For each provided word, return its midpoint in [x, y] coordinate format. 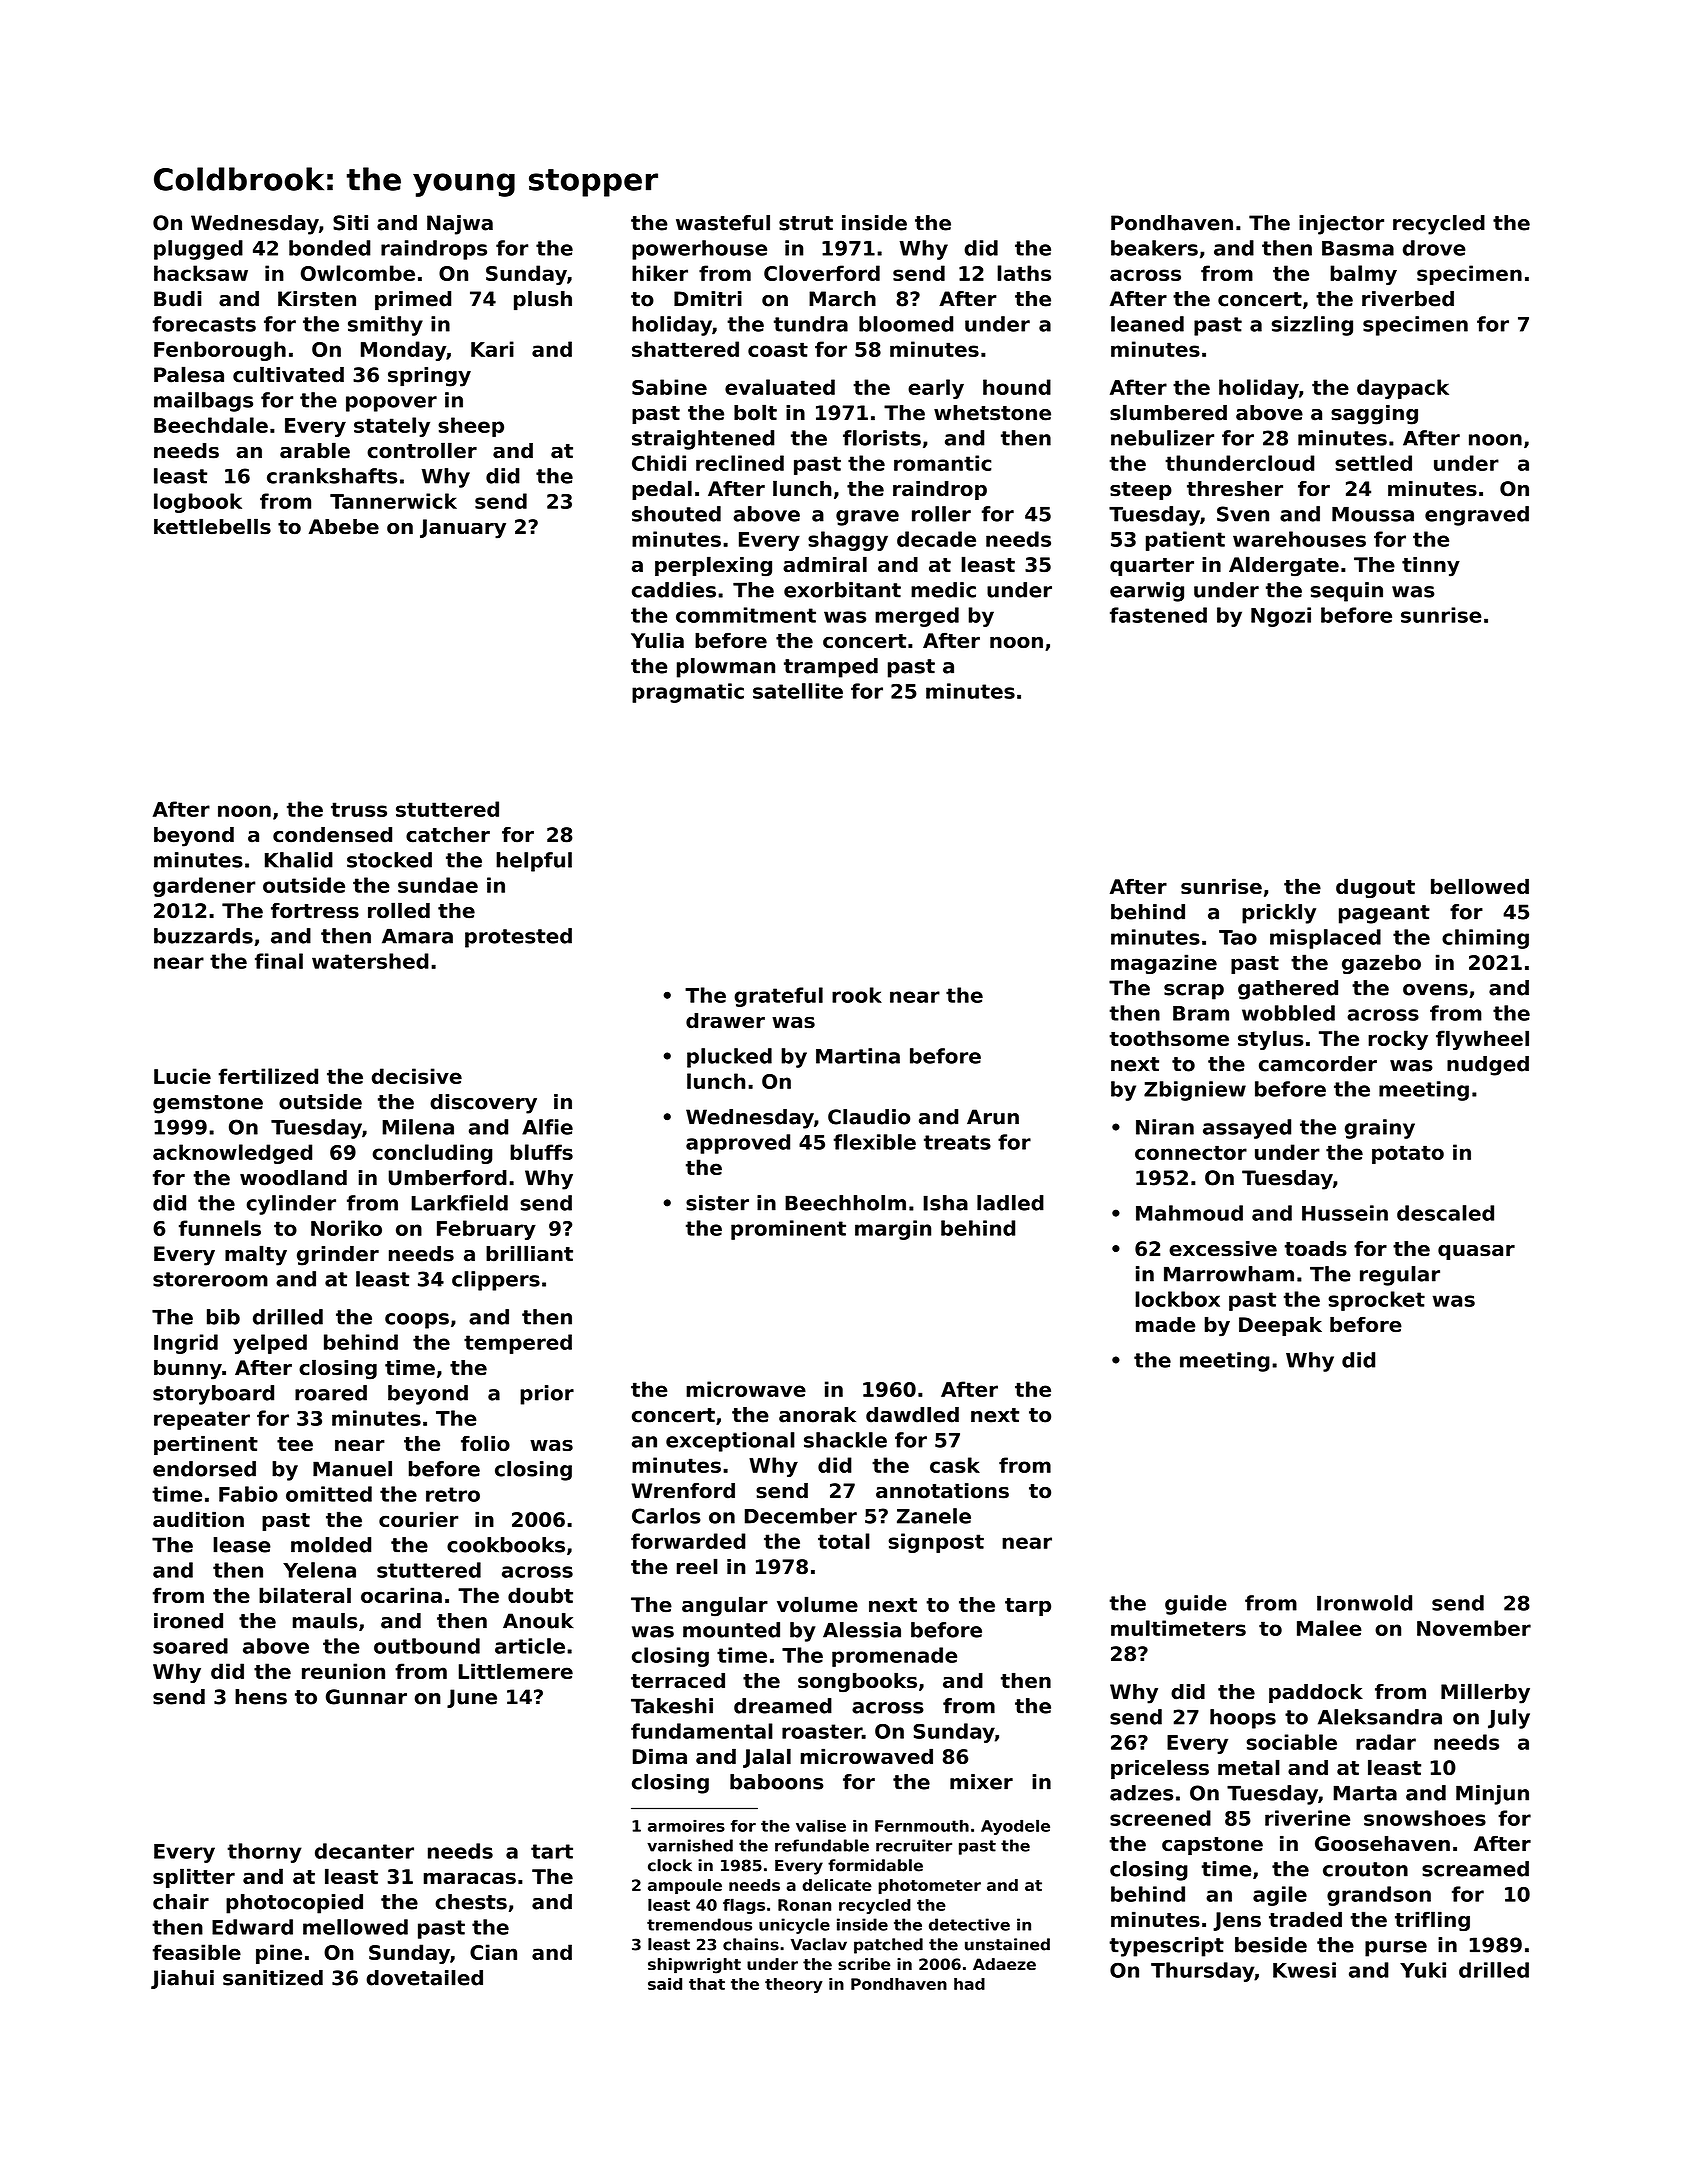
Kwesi [1304, 1970]
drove [1434, 248]
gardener [204, 887]
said [665, 1984]
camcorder [1318, 1064]
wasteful [723, 223]
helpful [534, 862]
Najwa [460, 225]
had [969, 1984]
